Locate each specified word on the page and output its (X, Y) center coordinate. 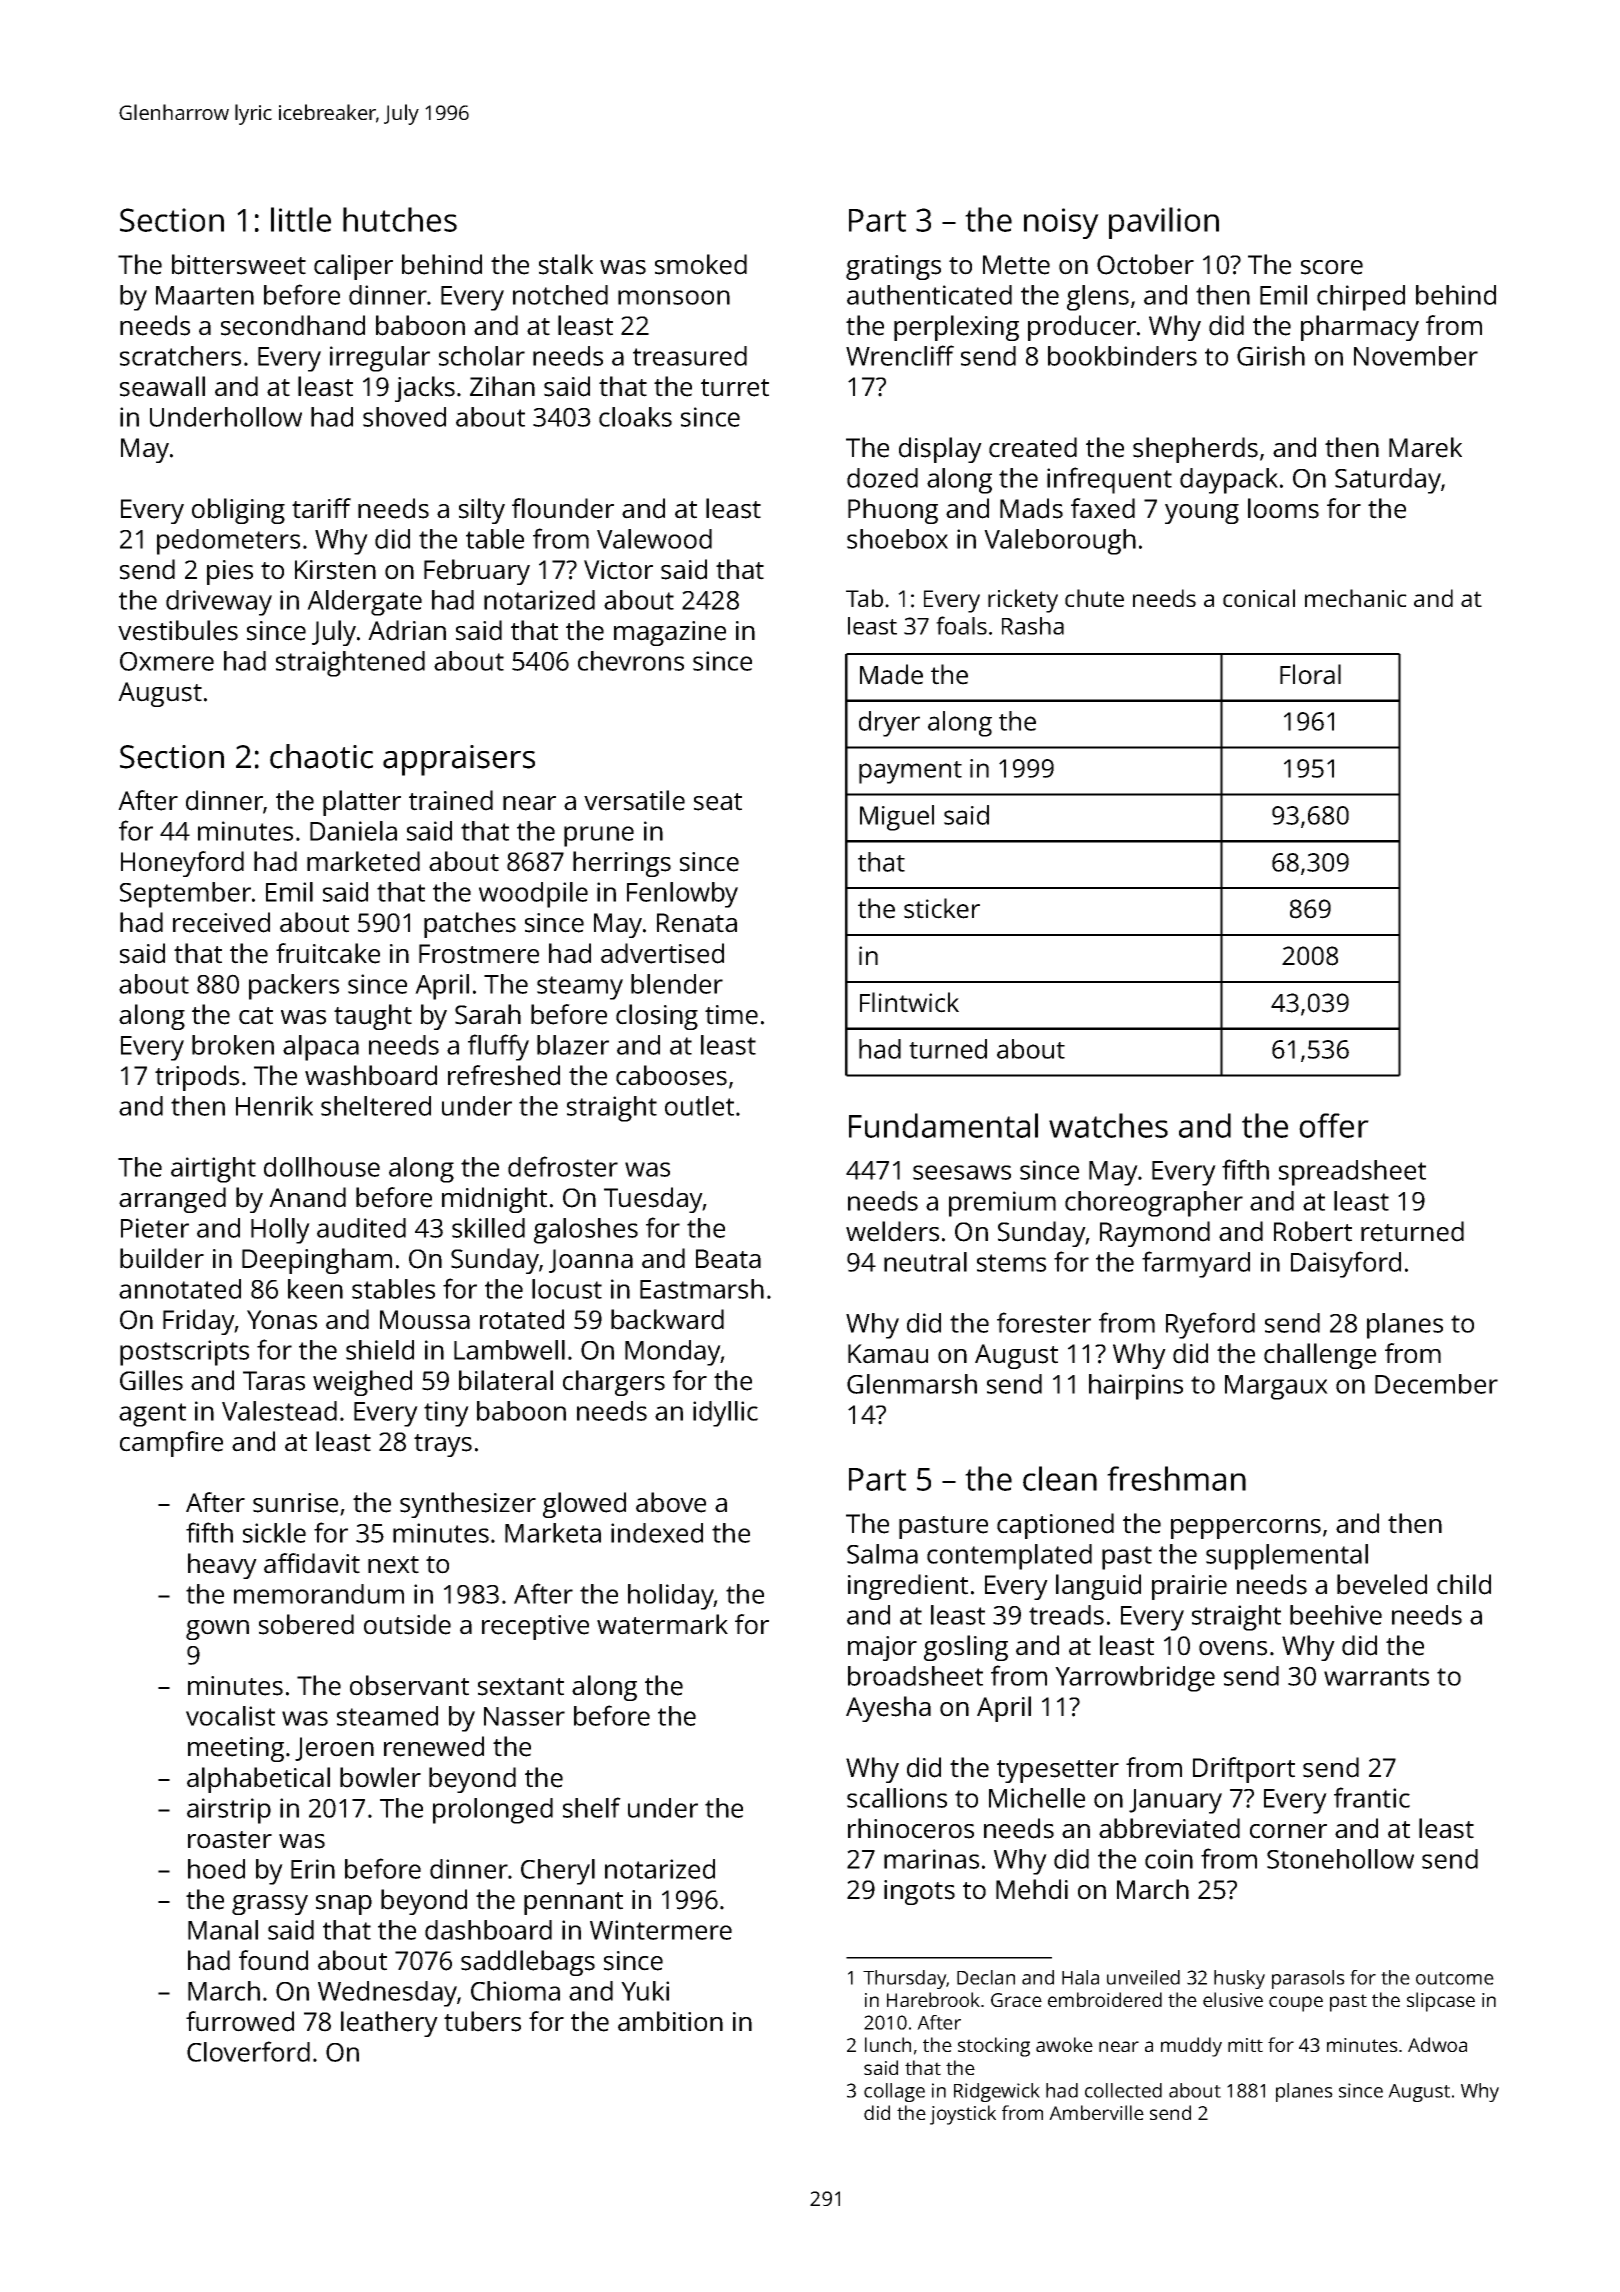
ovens (1233, 1648)
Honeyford (182, 864)
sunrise (295, 1503)
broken (233, 1045)
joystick (963, 2115)
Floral (1310, 674)
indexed (657, 1533)
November (1416, 356)
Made (891, 674)
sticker (942, 908)
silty (482, 511)
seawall (162, 386)
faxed (1103, 508)
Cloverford (248, 2051)
